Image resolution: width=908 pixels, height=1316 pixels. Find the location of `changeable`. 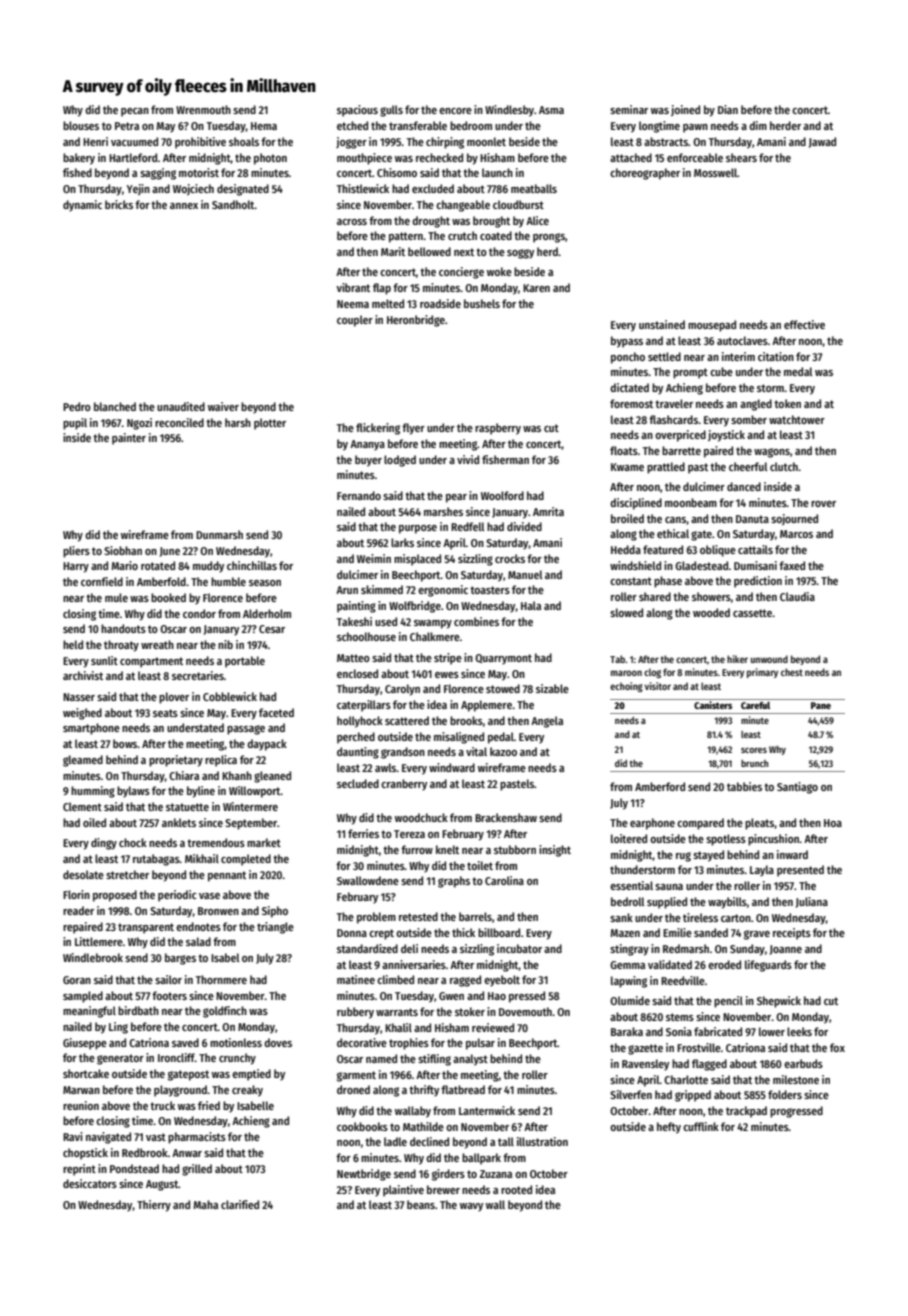

changeable is located at coordinates (463, 206).
